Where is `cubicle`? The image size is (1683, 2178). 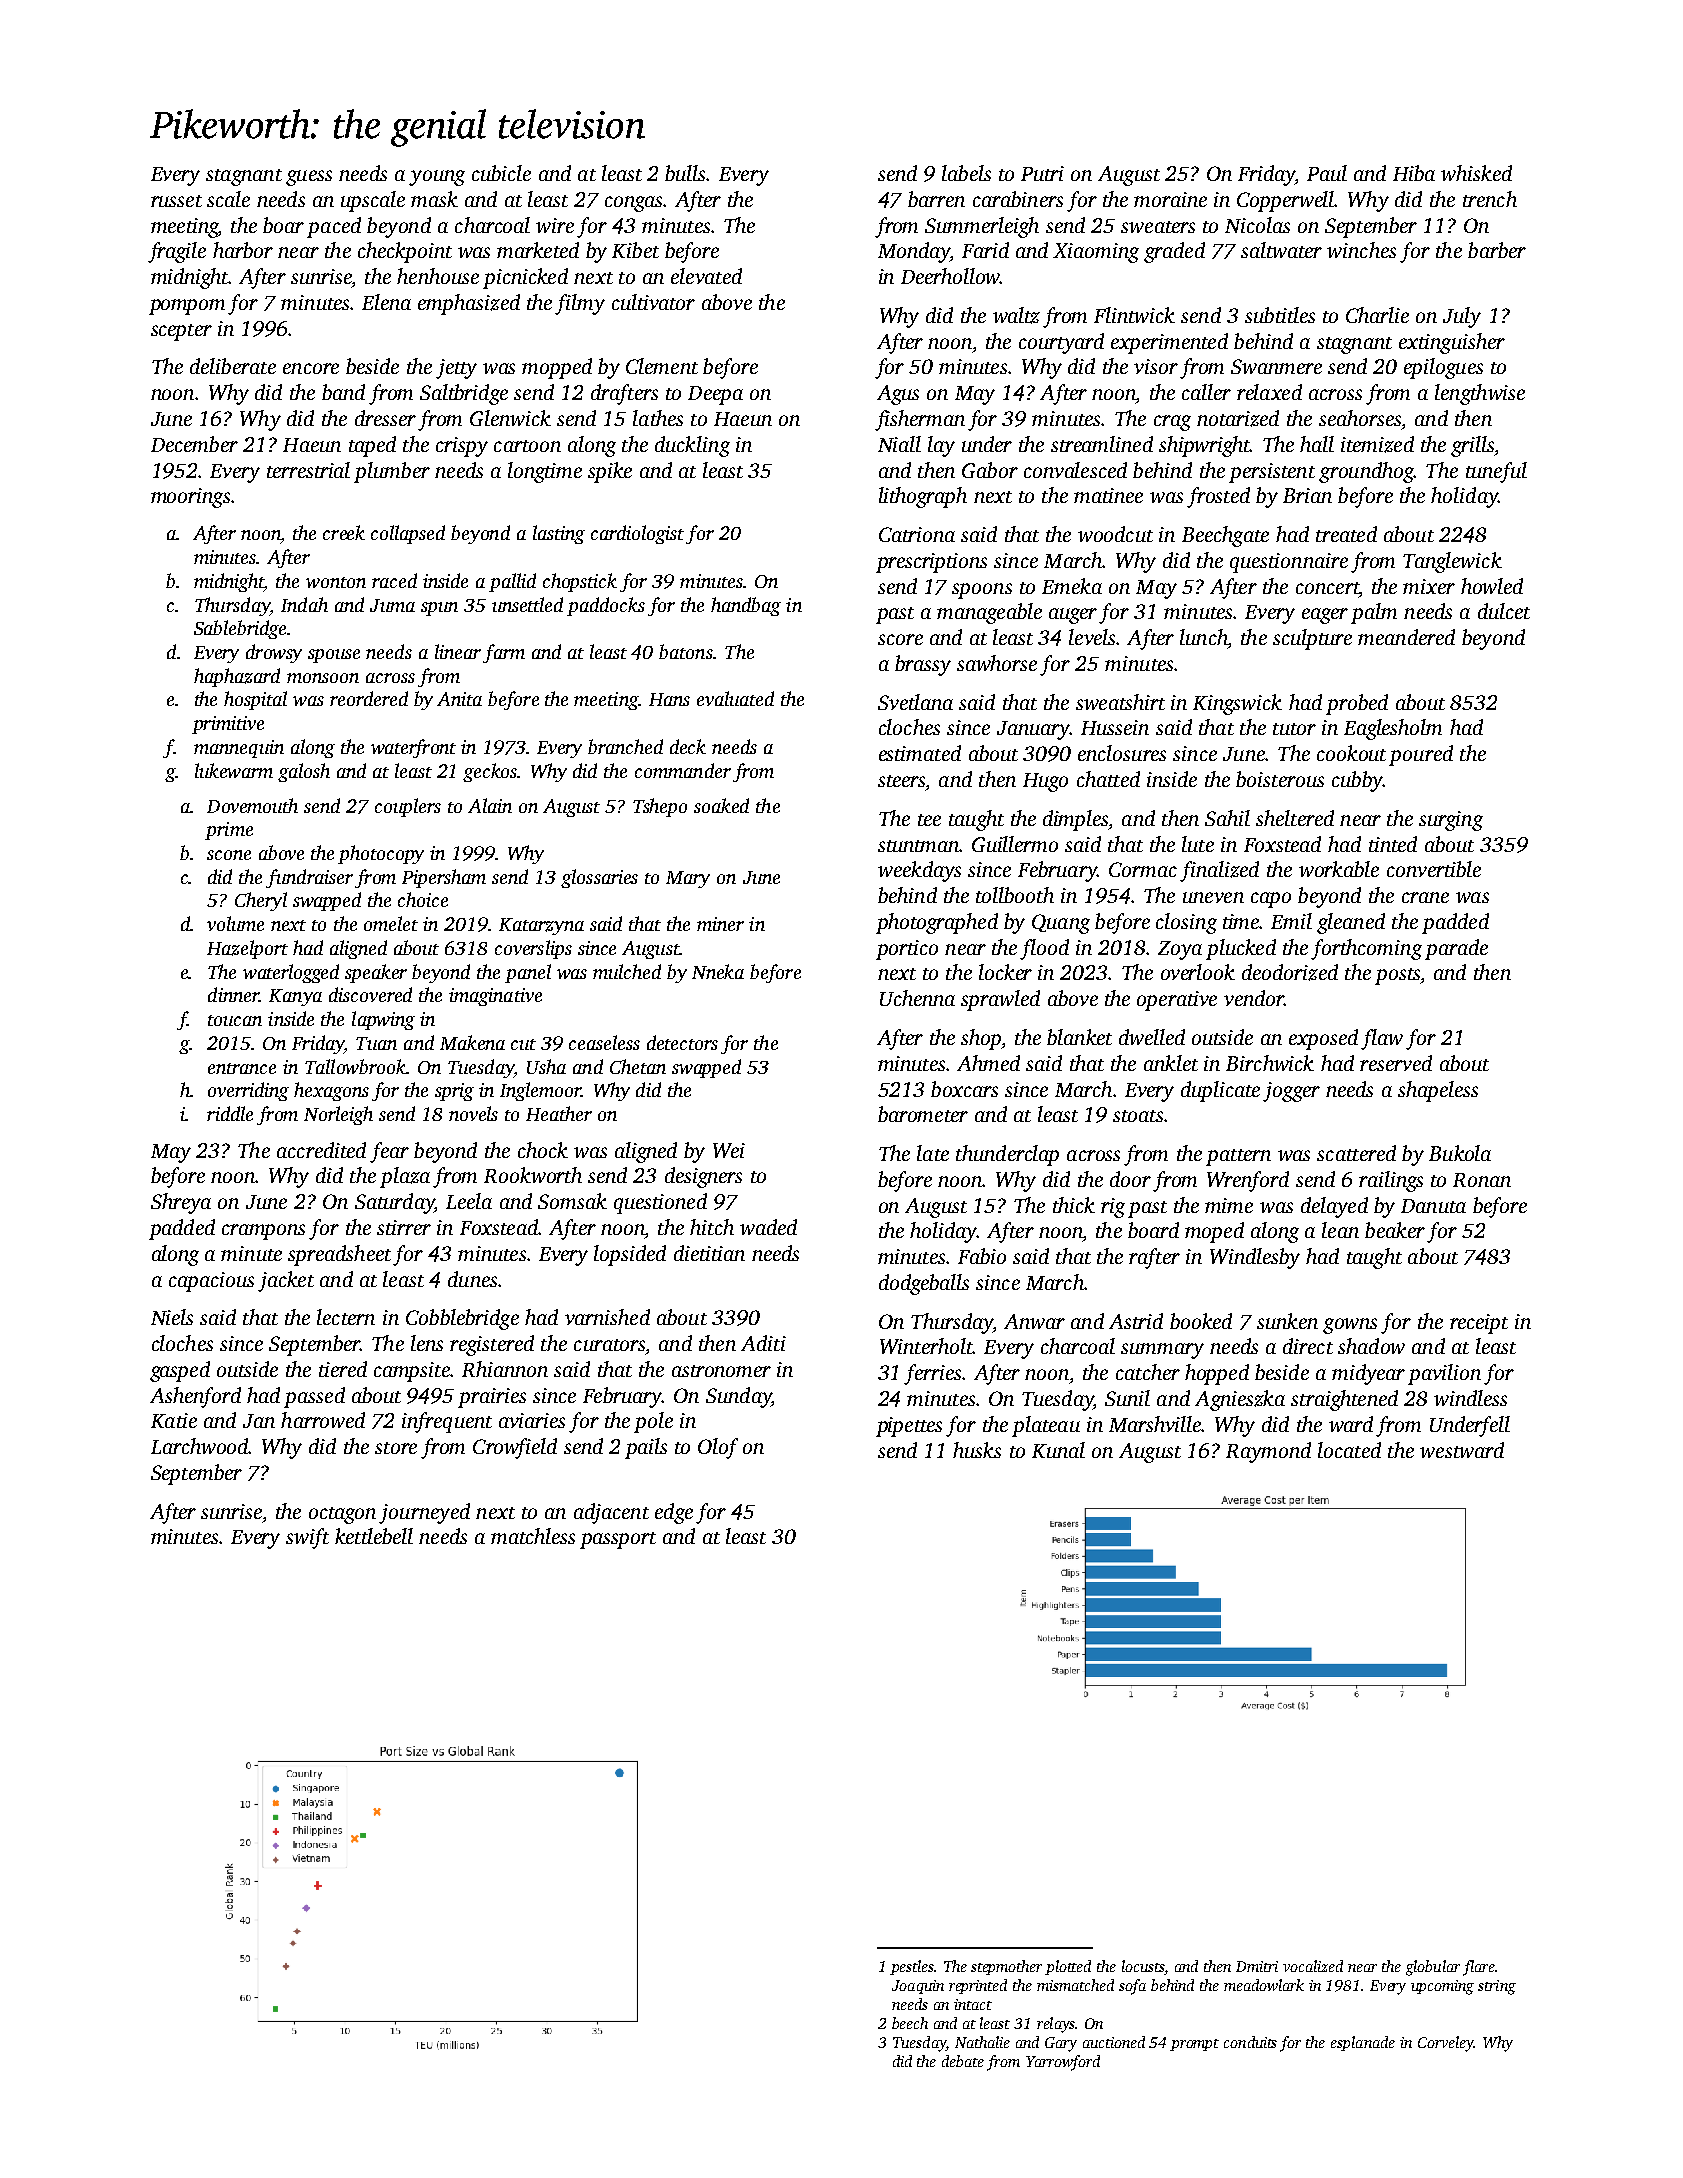 cubicle is located at coordinates (501, 173).
